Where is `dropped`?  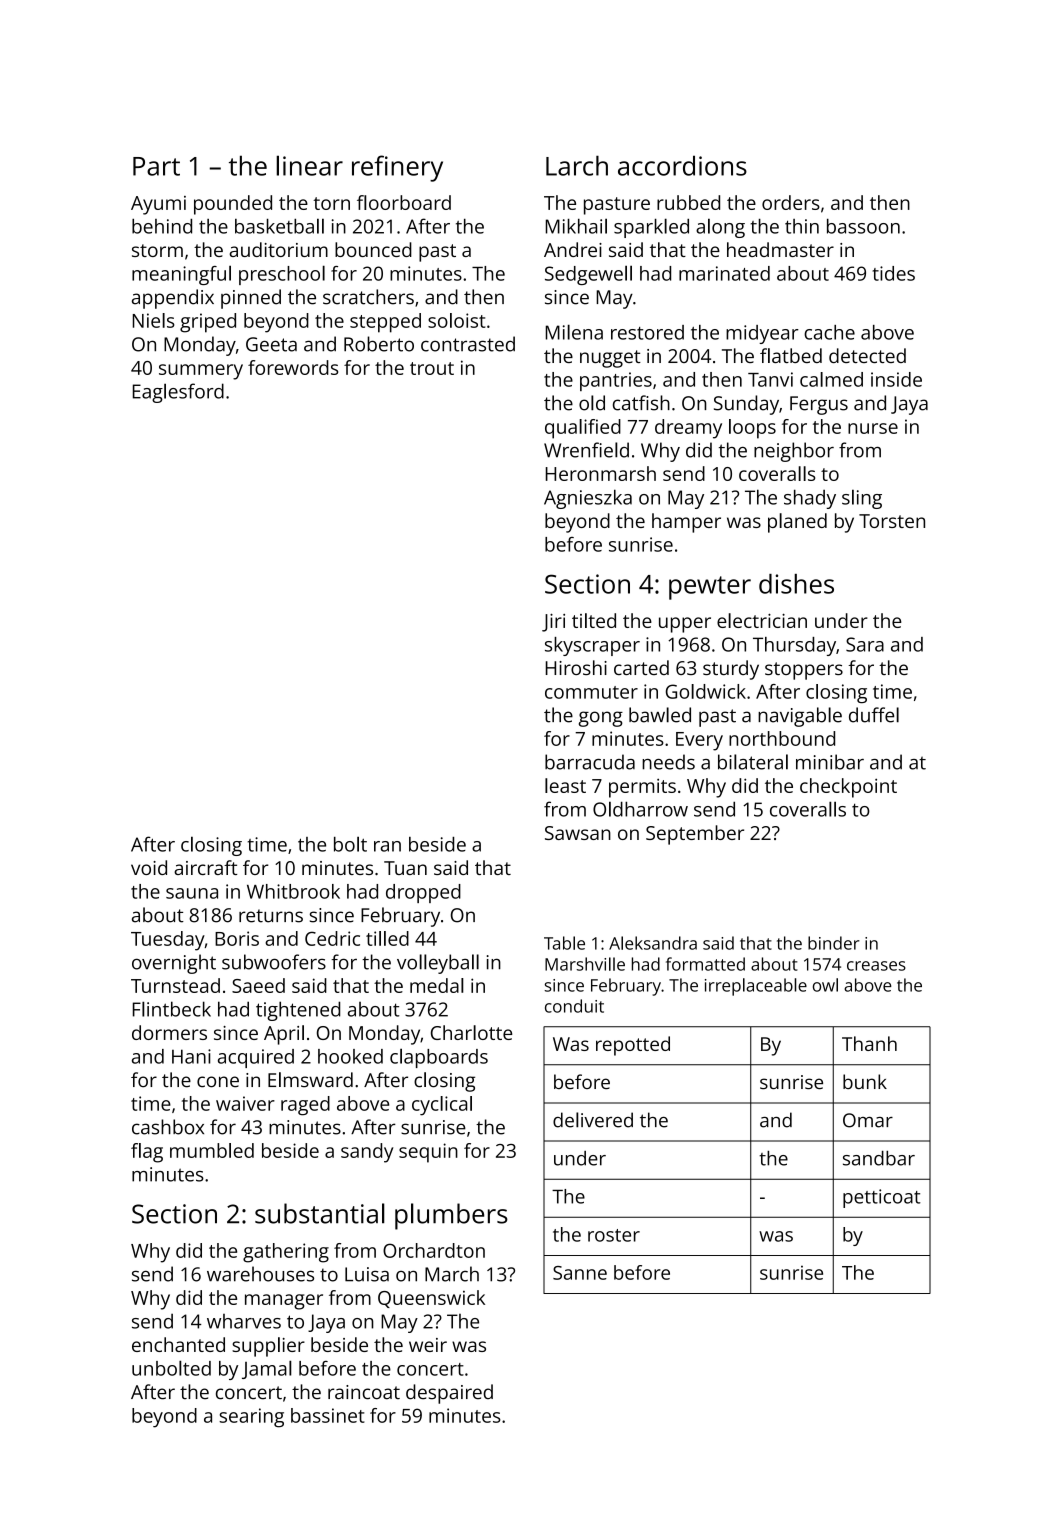
dropped is located at coordinates (423, 893).
